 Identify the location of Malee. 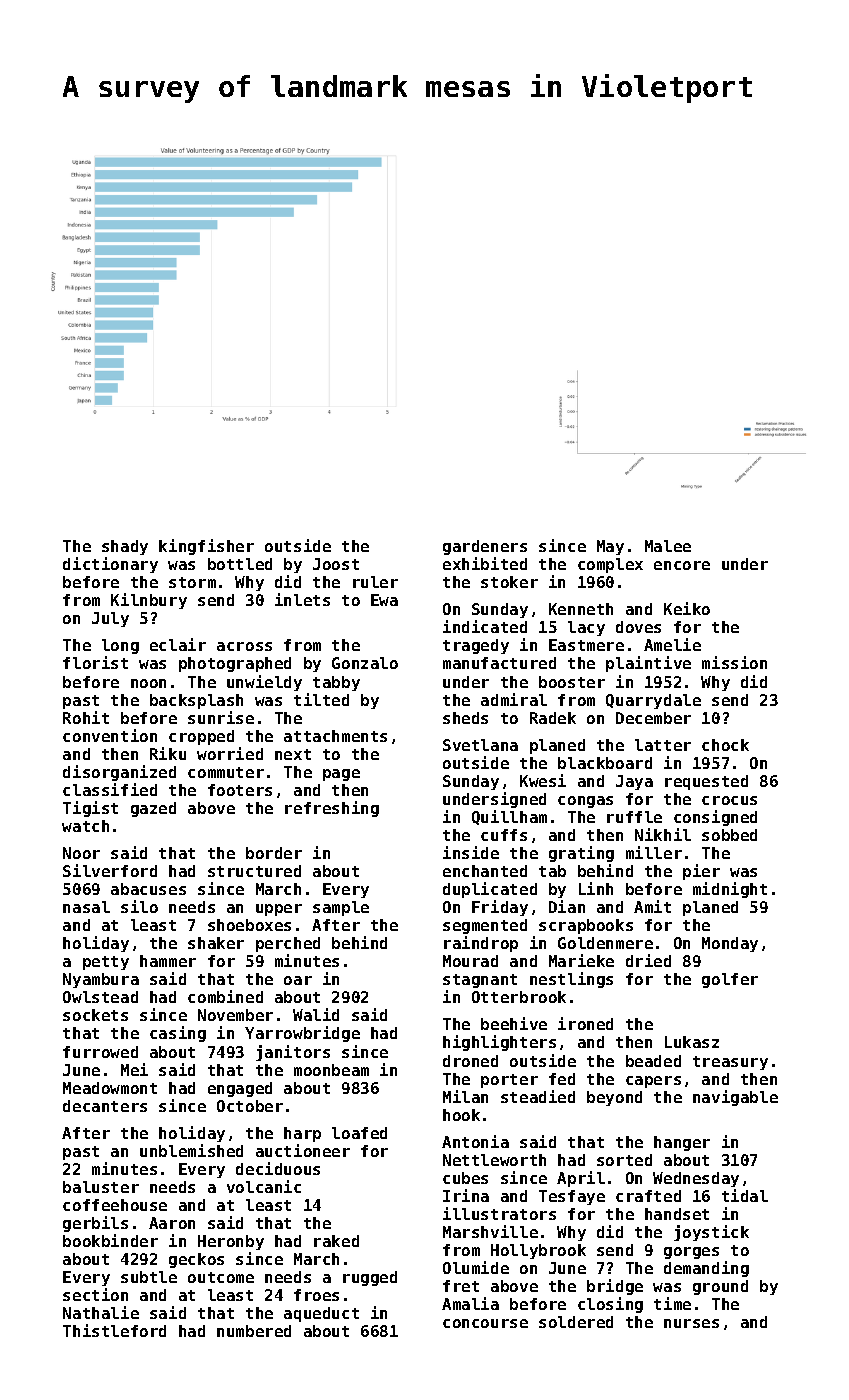
(668, 546).
